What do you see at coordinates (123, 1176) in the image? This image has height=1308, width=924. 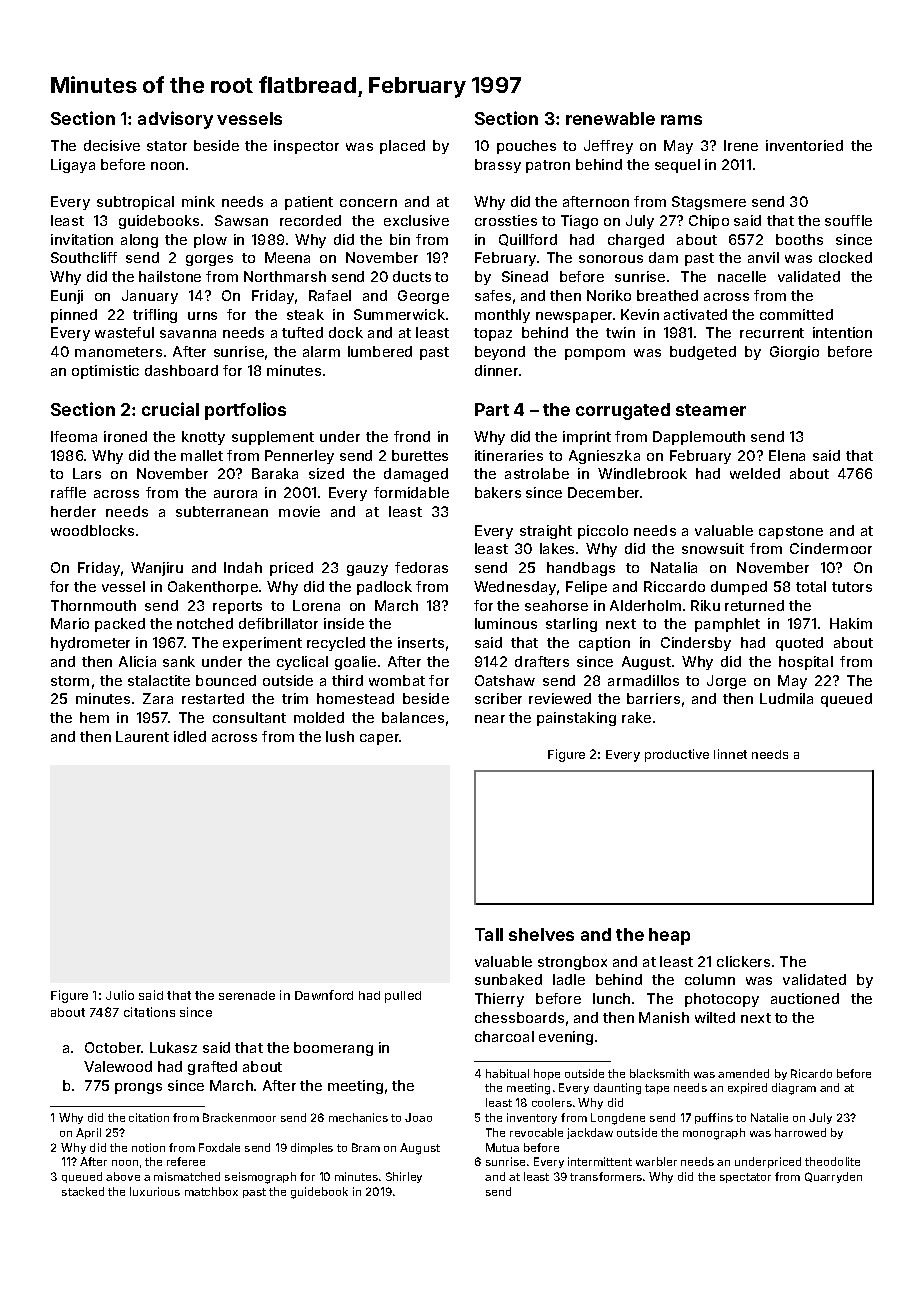 I see `above` at bounding box center [123, 1176].
